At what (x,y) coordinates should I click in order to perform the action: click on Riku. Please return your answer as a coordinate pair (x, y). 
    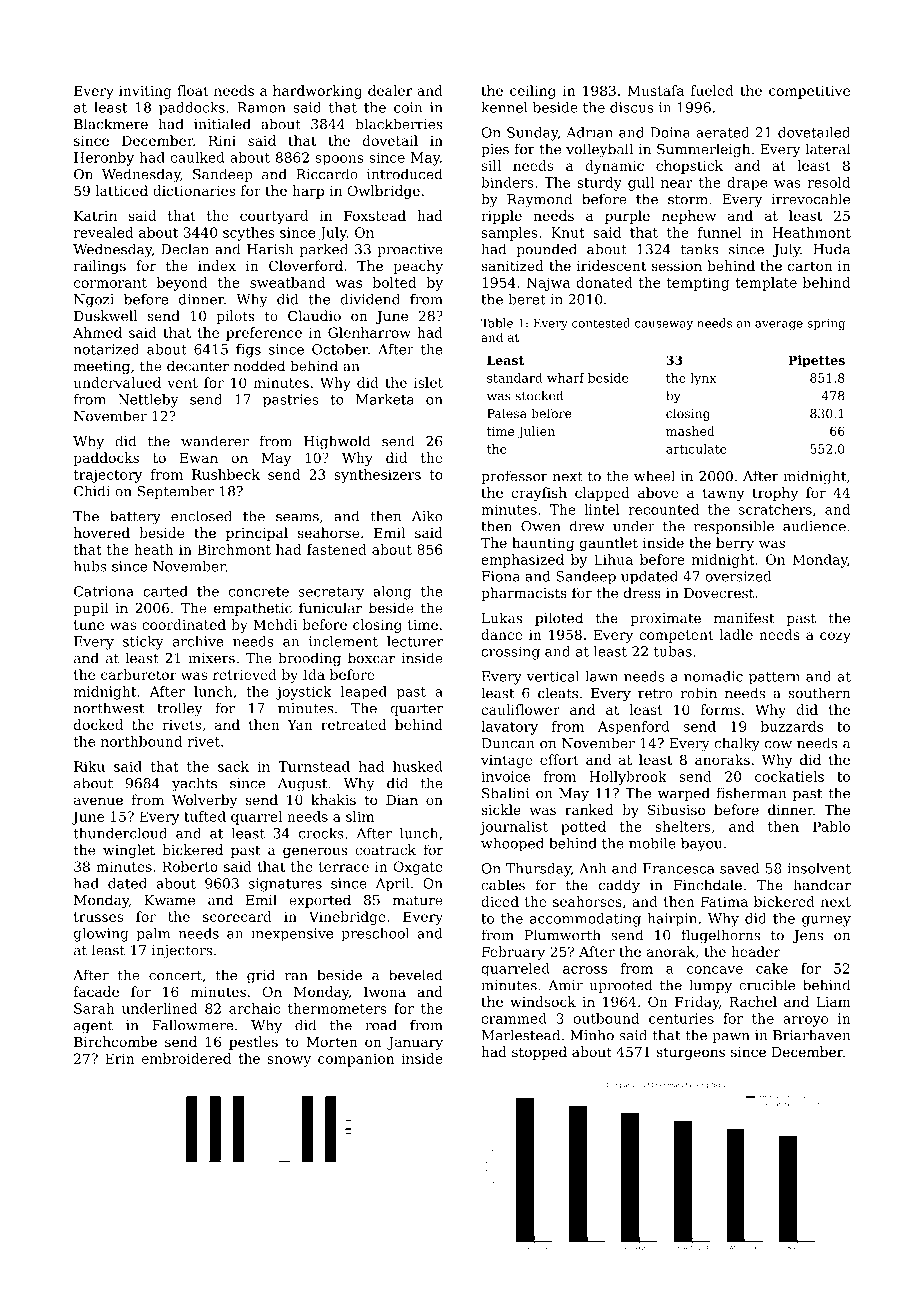
    Looking at the image, I should click on (89, 766).
